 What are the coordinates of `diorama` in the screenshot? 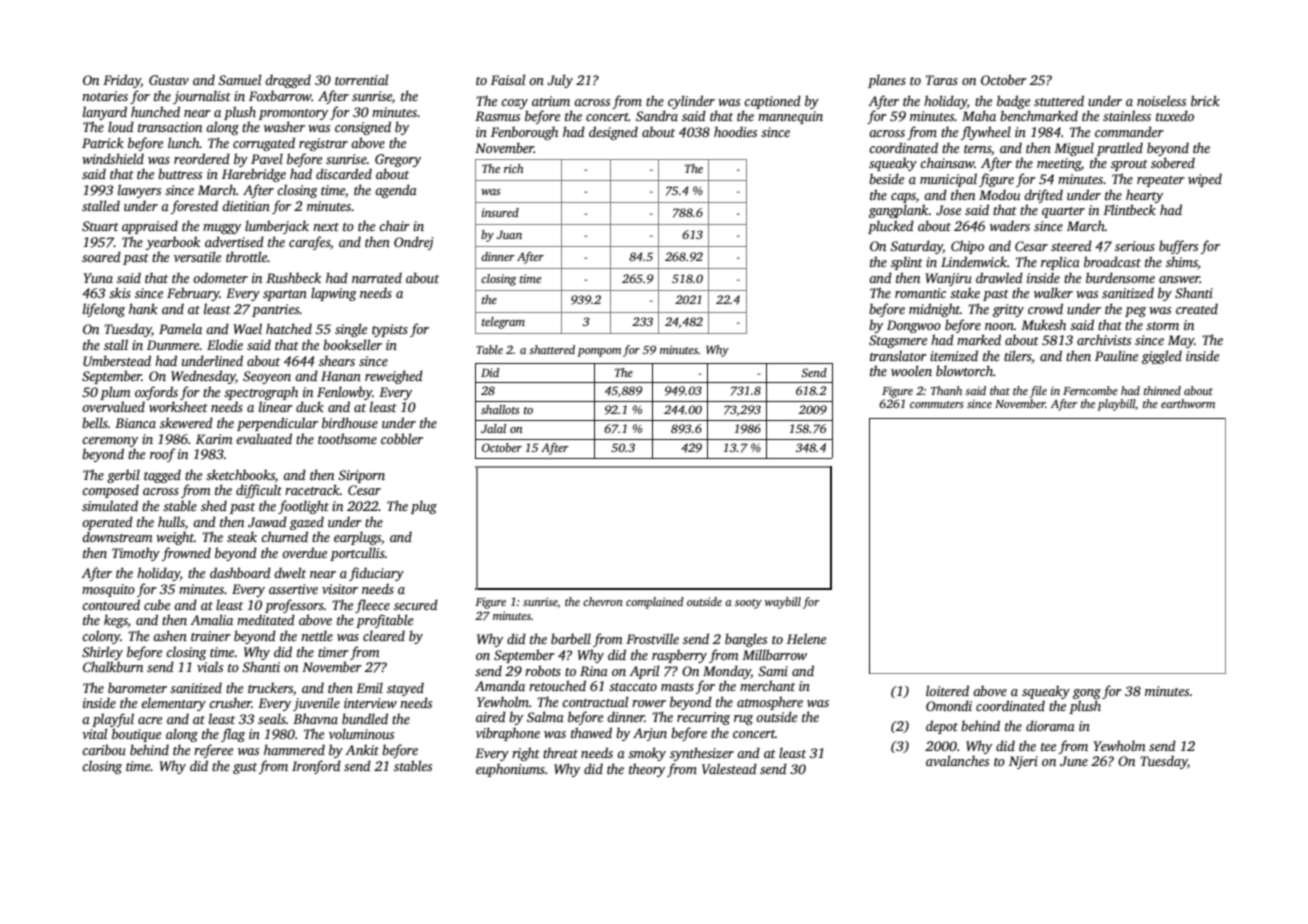 It's located at (1050, 725).
